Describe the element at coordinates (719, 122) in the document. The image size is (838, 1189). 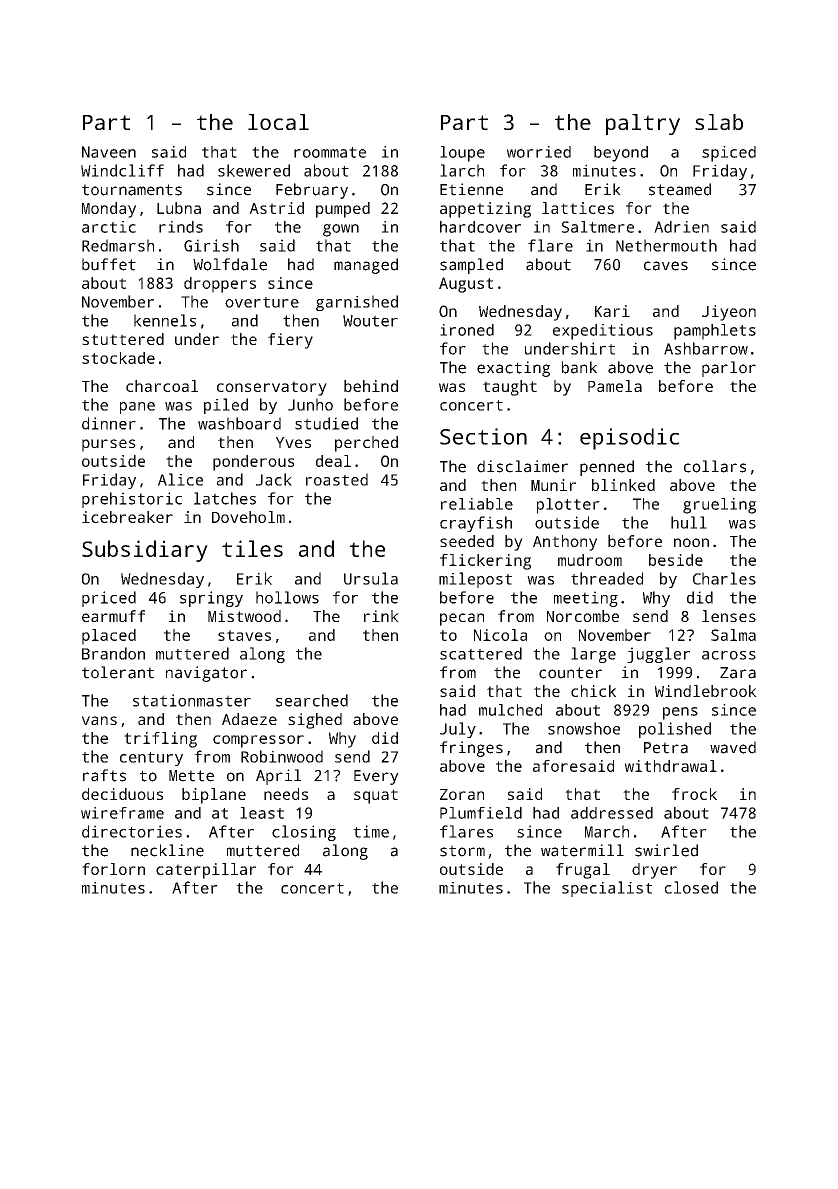
I see `slab` at that location.
